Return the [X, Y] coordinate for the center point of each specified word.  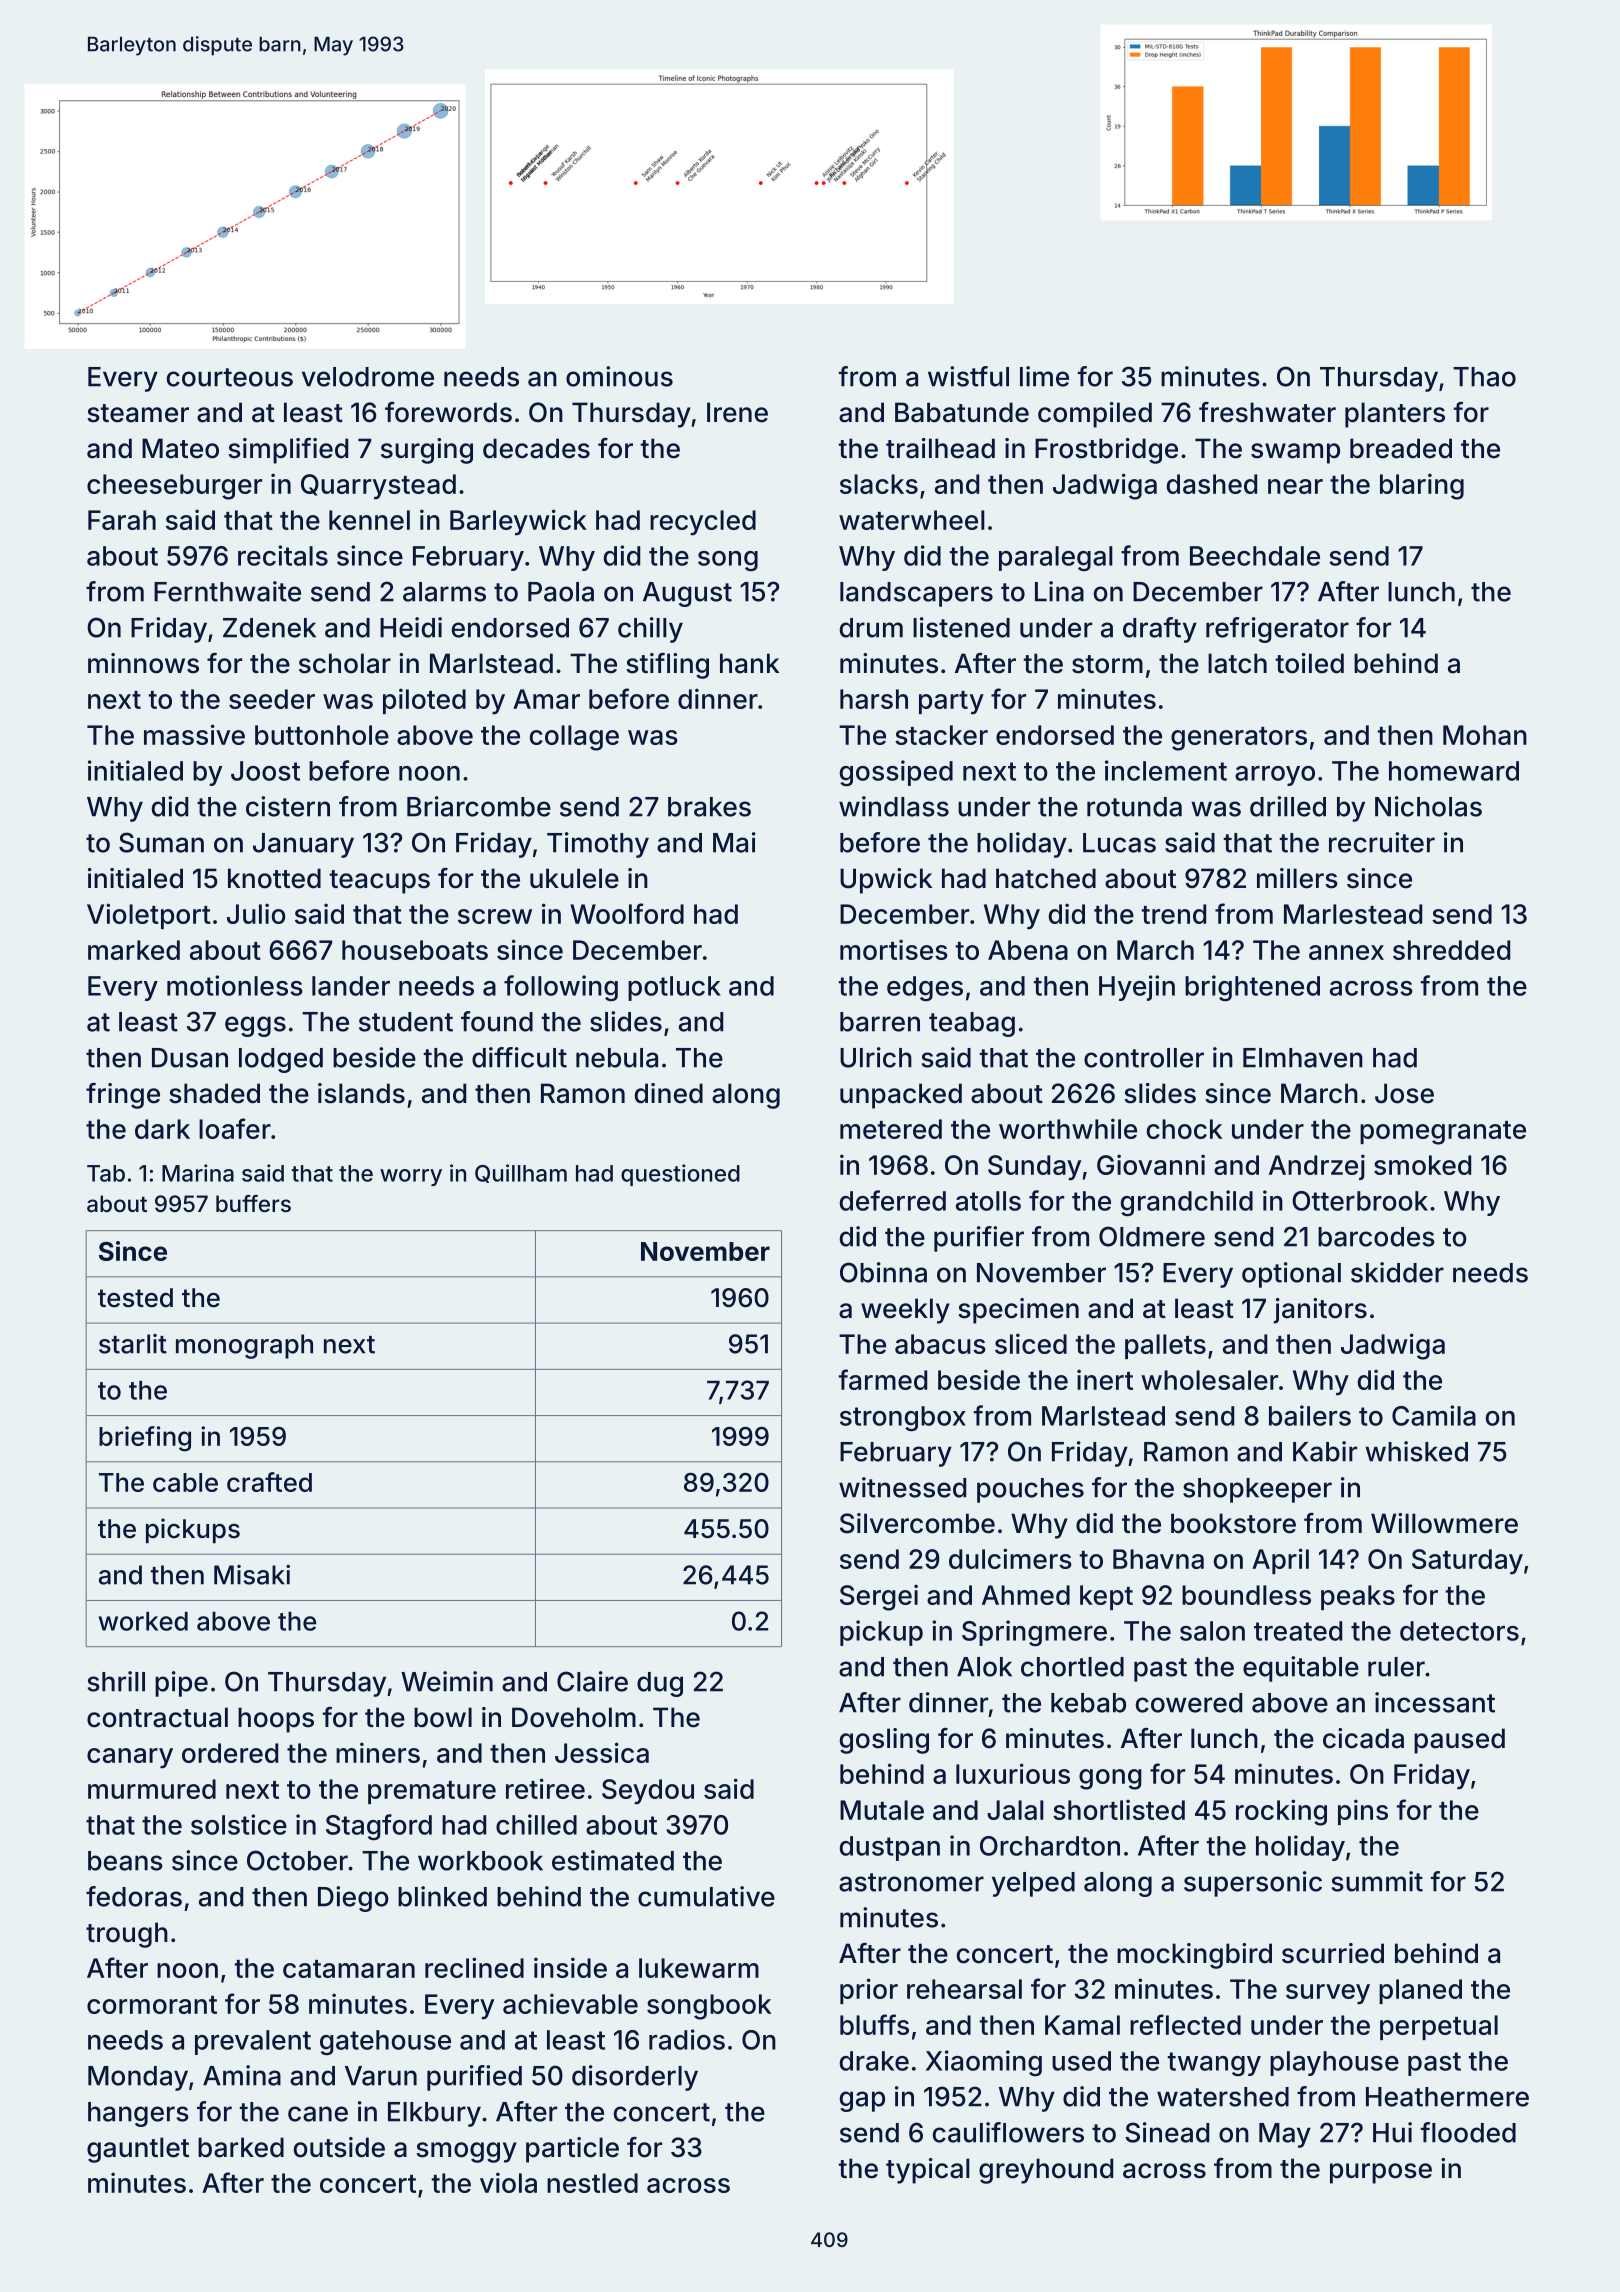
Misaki [252, 1575]
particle [572, 2150]
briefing [145, 1439]
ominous [619, 376]
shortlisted [1119, 1809]
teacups [380, 882]
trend [1174, 914]
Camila [1434, 1415]
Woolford [627, 913]
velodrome [368, 377]
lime [1044, 376]
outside [339, 2147]
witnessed [902, 1487]
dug [660, 1684]
